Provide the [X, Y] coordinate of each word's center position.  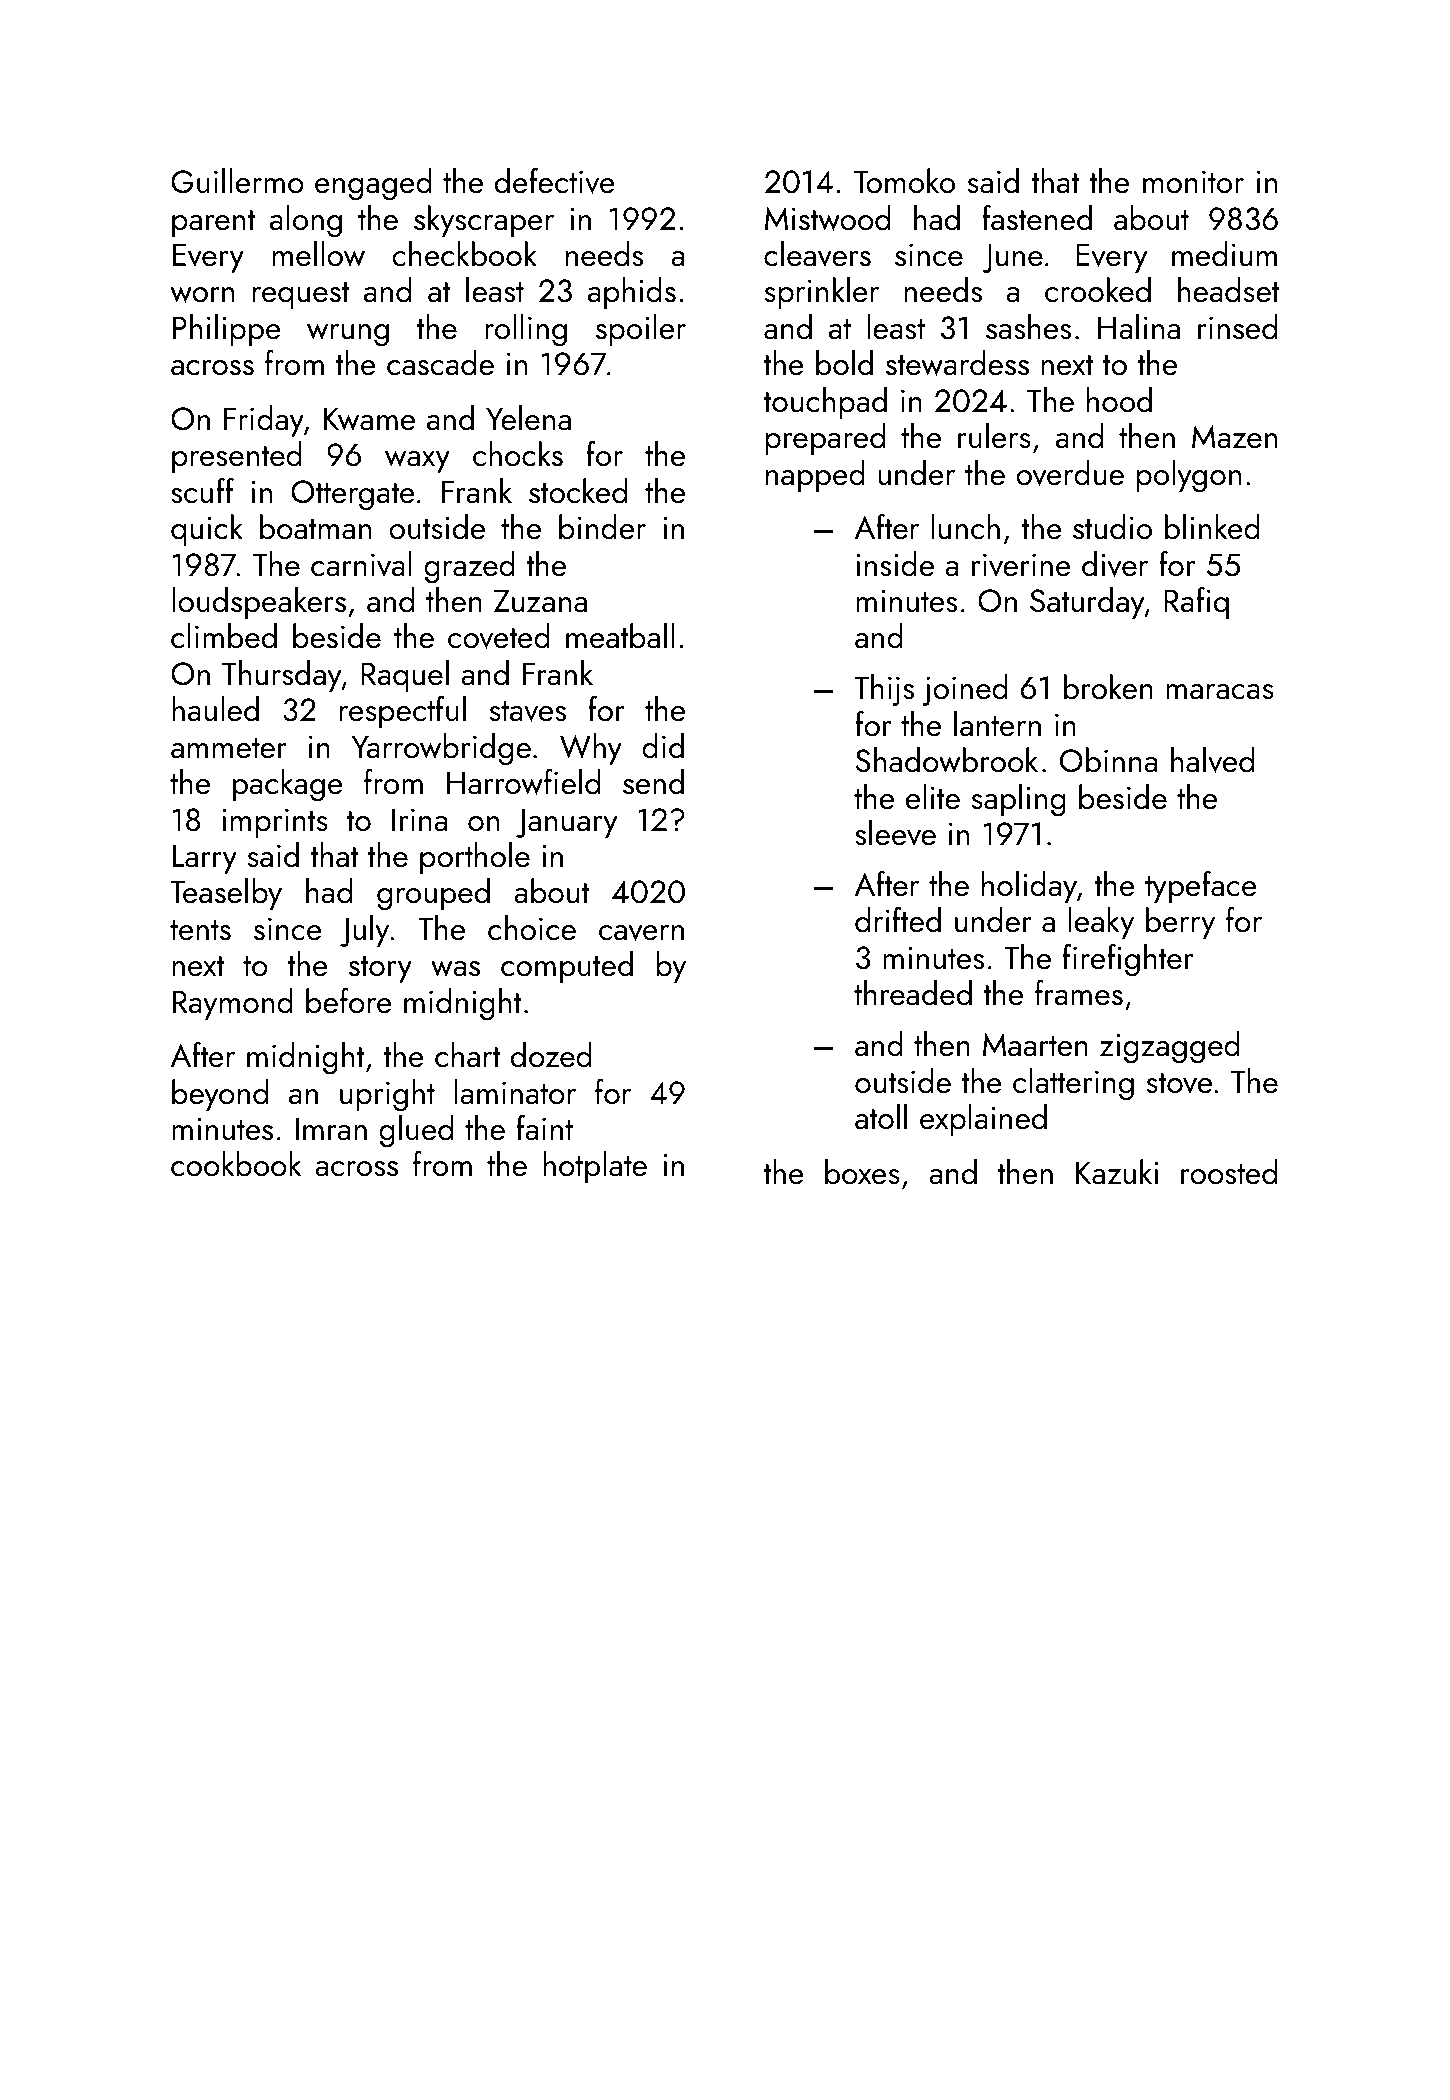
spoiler [641, 330]
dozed [551, 1055]
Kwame [369, 419]
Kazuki [1117, 1172]
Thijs [884, 690]
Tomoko [904, 181]
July [364, 931]
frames [1079, 993]
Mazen [1234, 437]
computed [567, 967]
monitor [1193, 182]
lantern [997, 724]
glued [416, 1131]
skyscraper [484, 221]
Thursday [282, 676]
